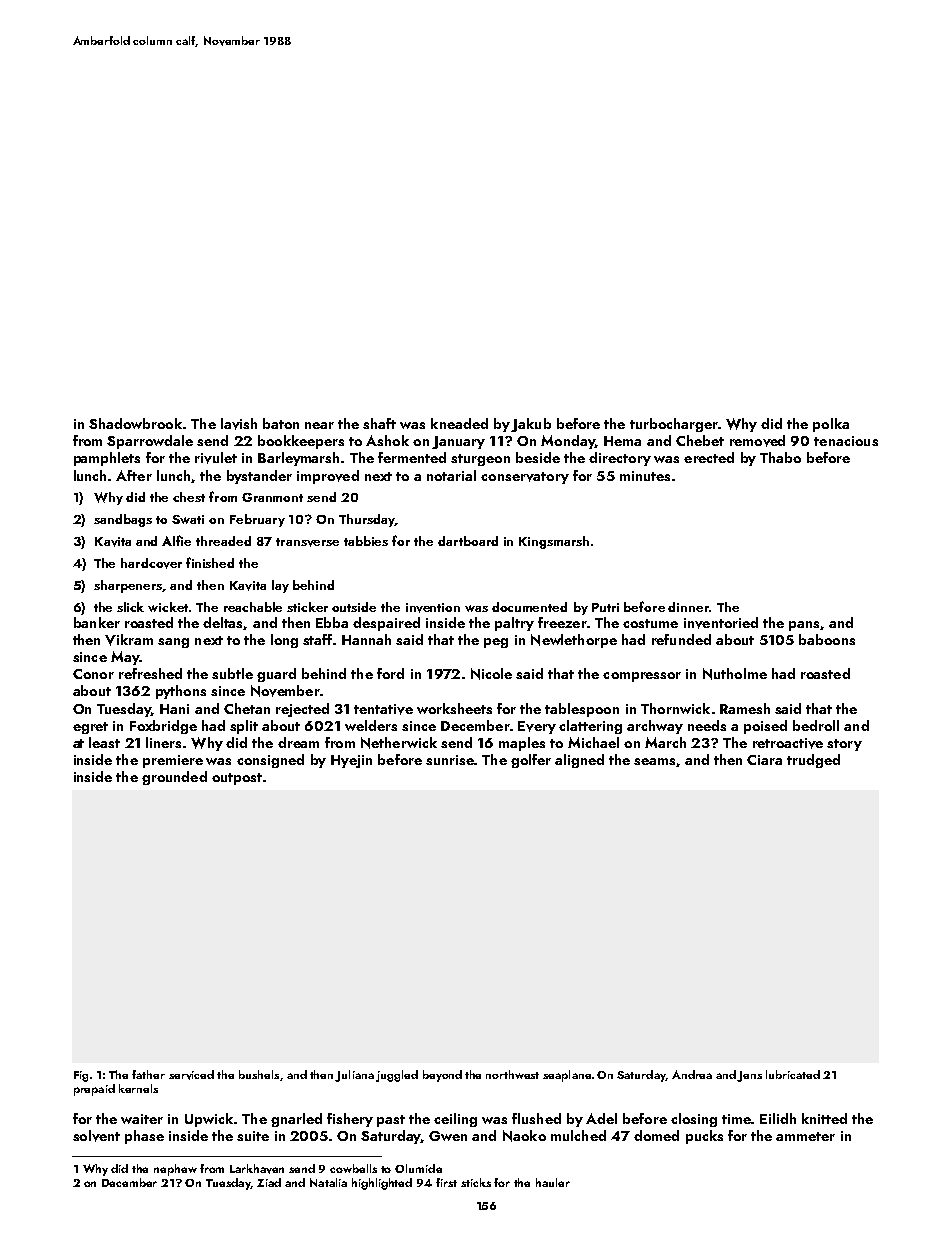  I want to click on Michael, so click(593, 742).
